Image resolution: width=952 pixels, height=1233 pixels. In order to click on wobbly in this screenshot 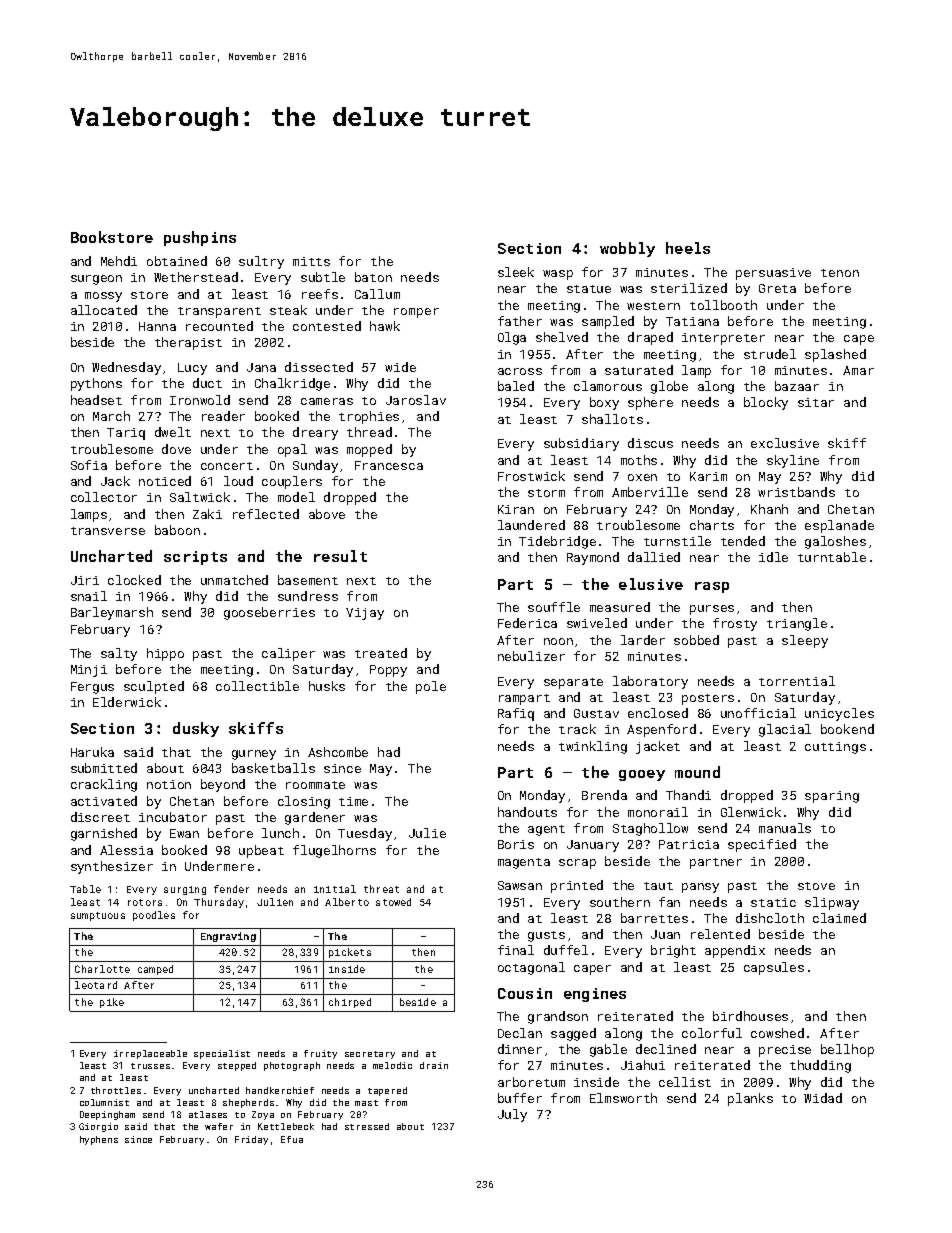, I will do `click(627, 249)`.
